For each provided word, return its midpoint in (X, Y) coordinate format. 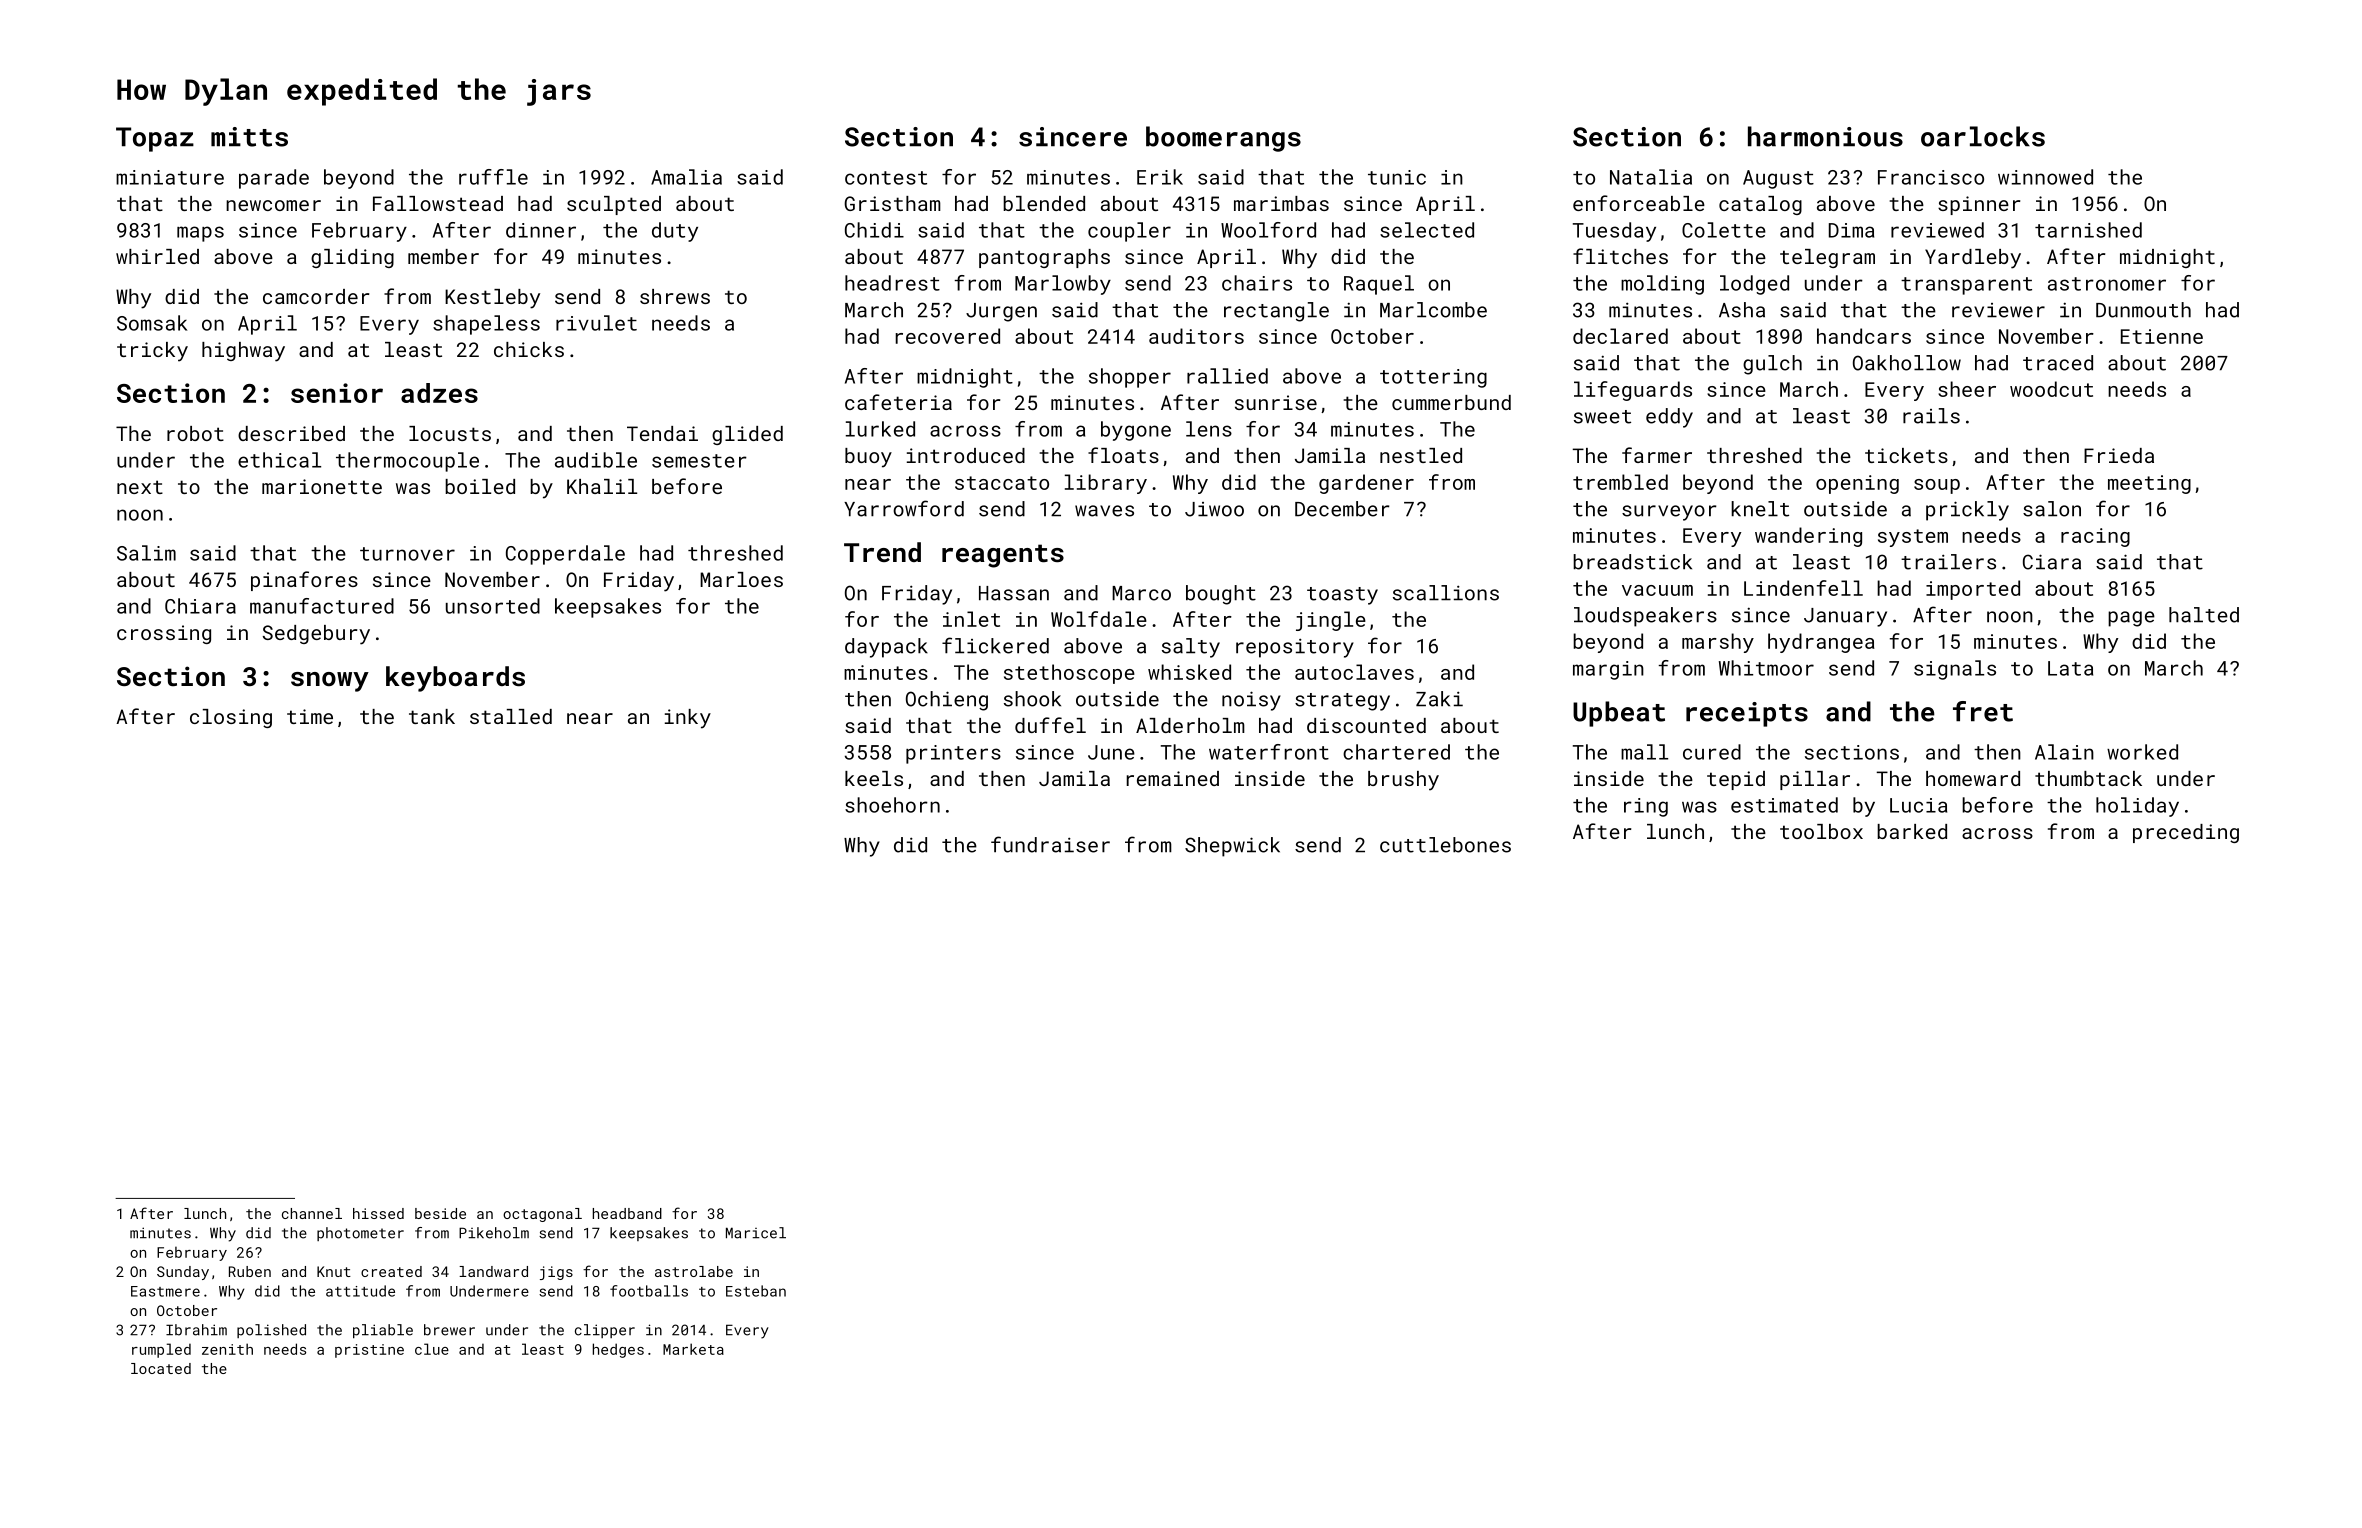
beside (440, 1213)
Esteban (756, 1291)
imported (1973, 590)
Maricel (756, 1233)
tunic (1397, 177)
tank (432, 716)
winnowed (2045, 177)
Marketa (693, 1349)
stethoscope (1069, 674)
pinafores (304, 581)
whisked (1189, 672)
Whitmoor (1766, 668)
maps (200, 234)
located (161, 1368)
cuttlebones (1445, 845)
